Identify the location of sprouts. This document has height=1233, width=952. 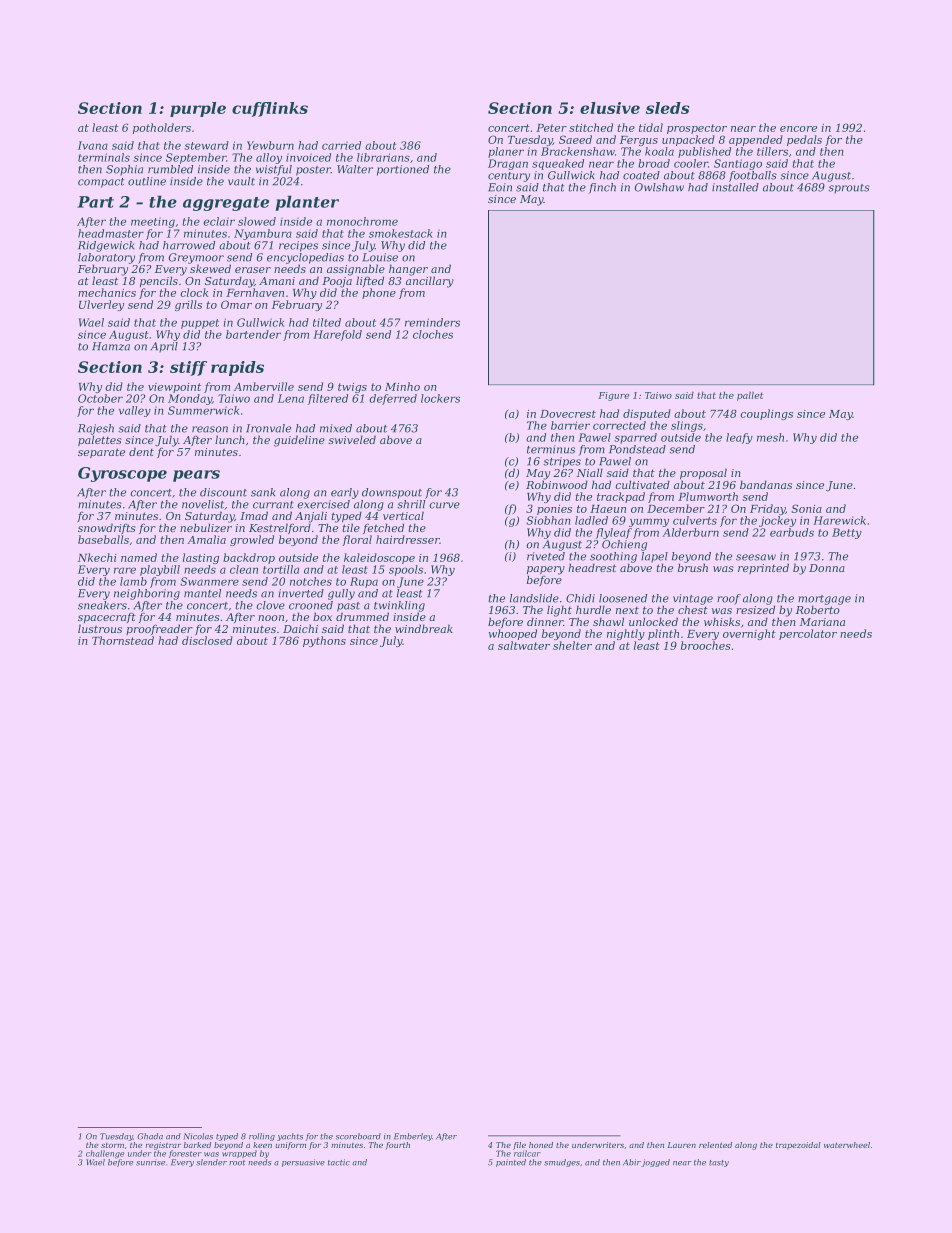
(849, 189).
